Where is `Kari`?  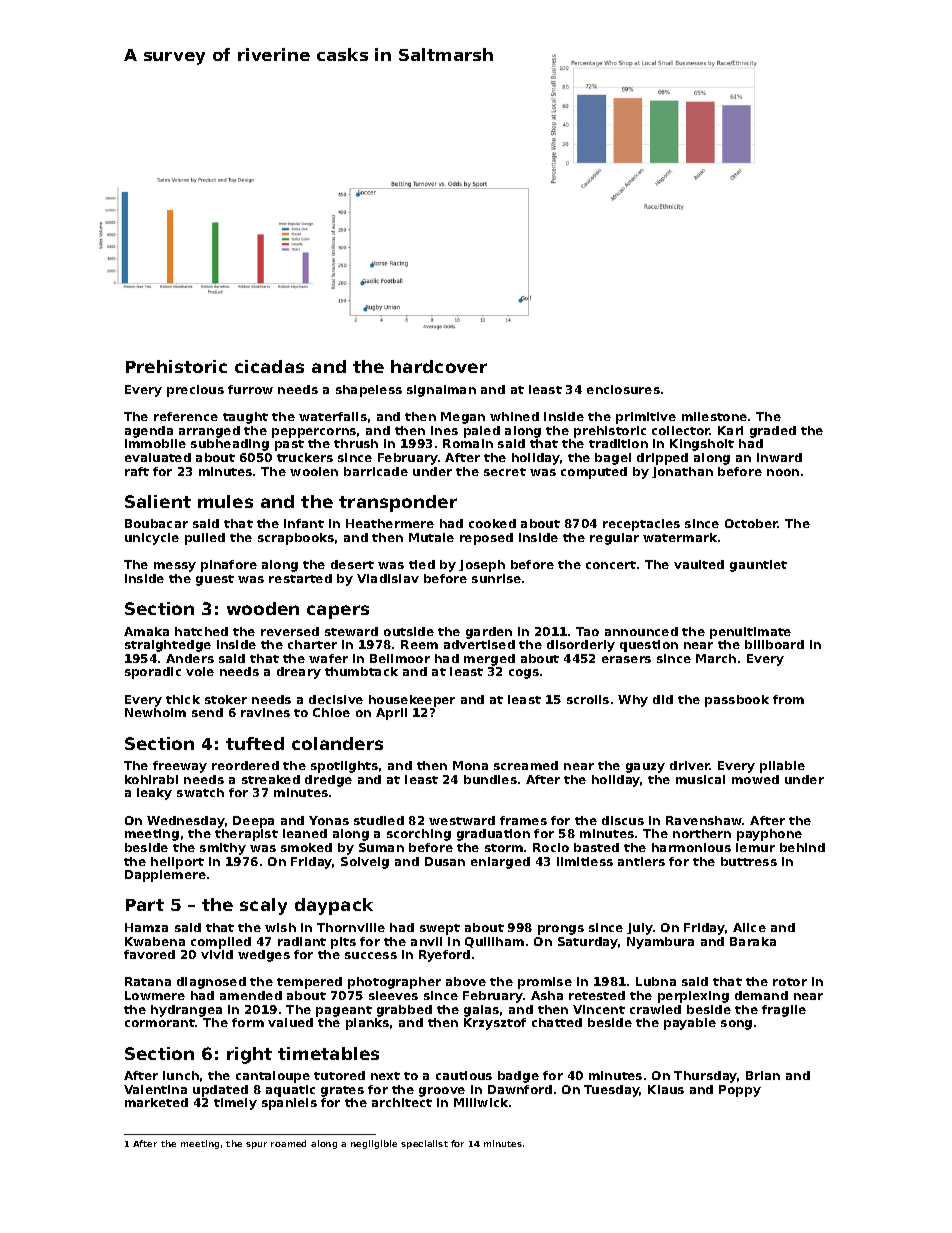
Kari is located at coordinates (730, 430).
